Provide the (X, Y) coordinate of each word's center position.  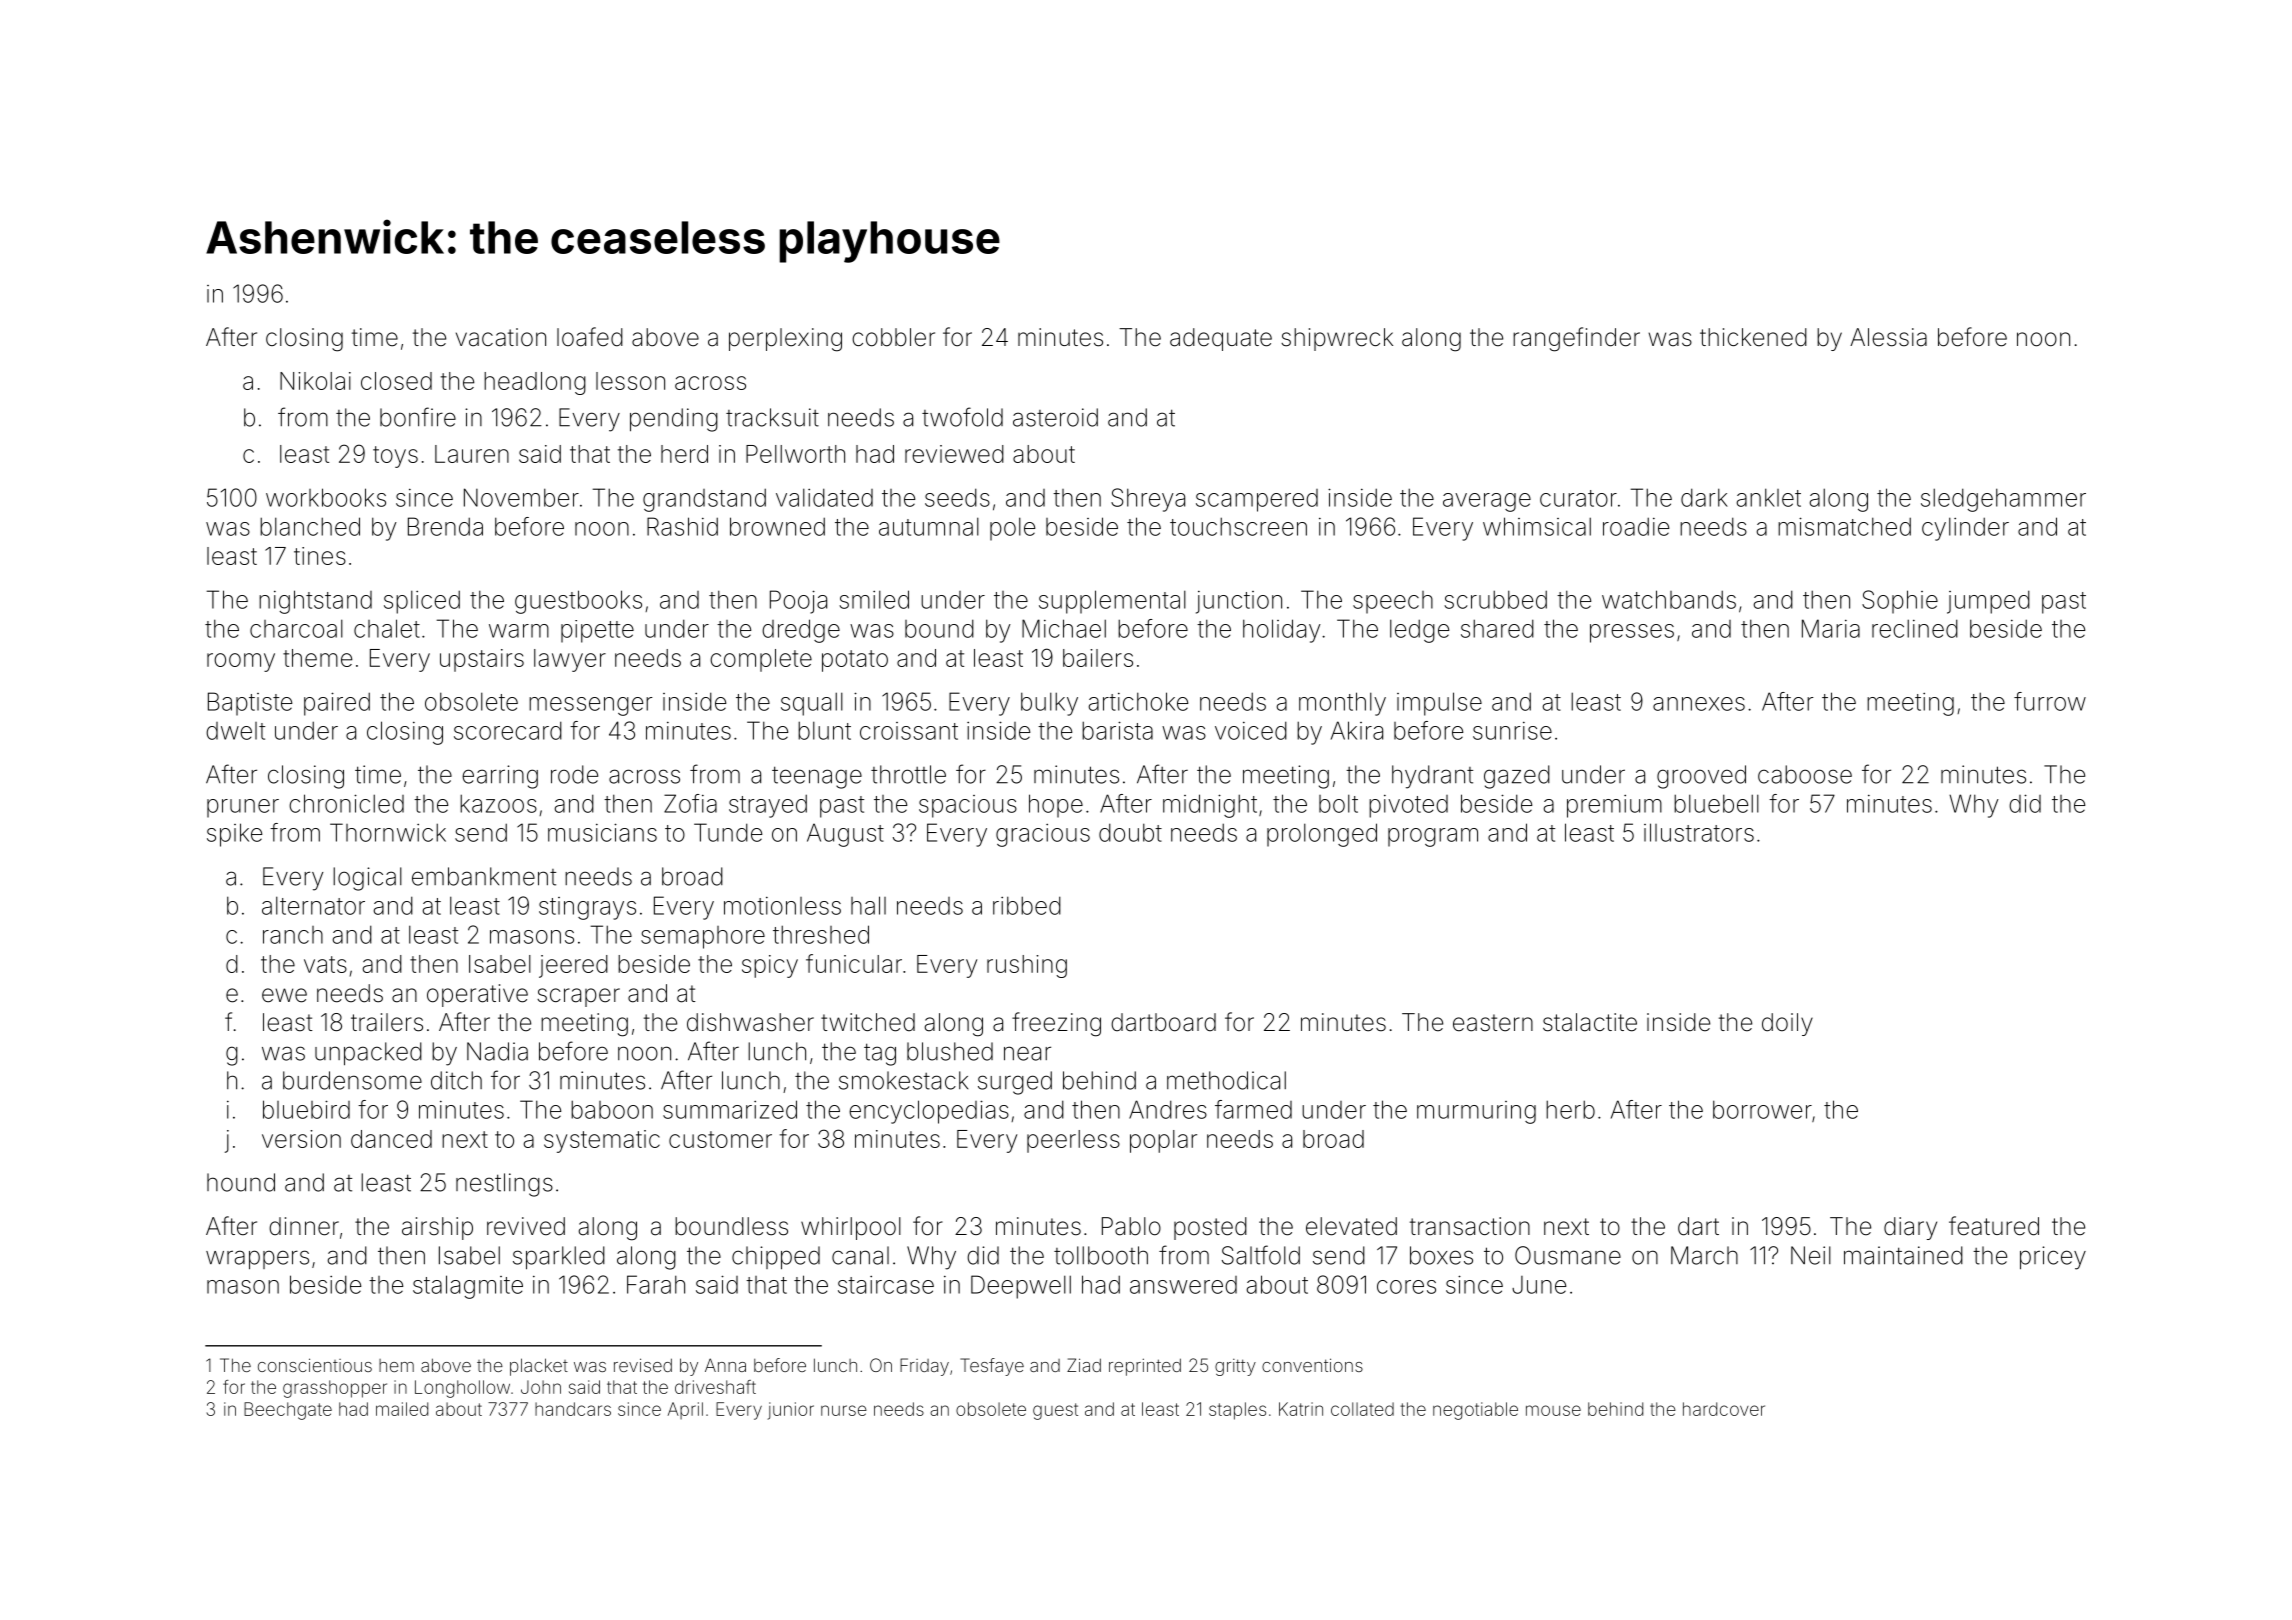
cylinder (1965, 529)
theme (317, 658)
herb (1570, 1109)
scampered (1257, 500)
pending (674, 420)
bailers (1098, 658)
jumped (1988, 602)
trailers (387, 1022)
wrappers (257, 1260)
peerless (1073, 1141)
